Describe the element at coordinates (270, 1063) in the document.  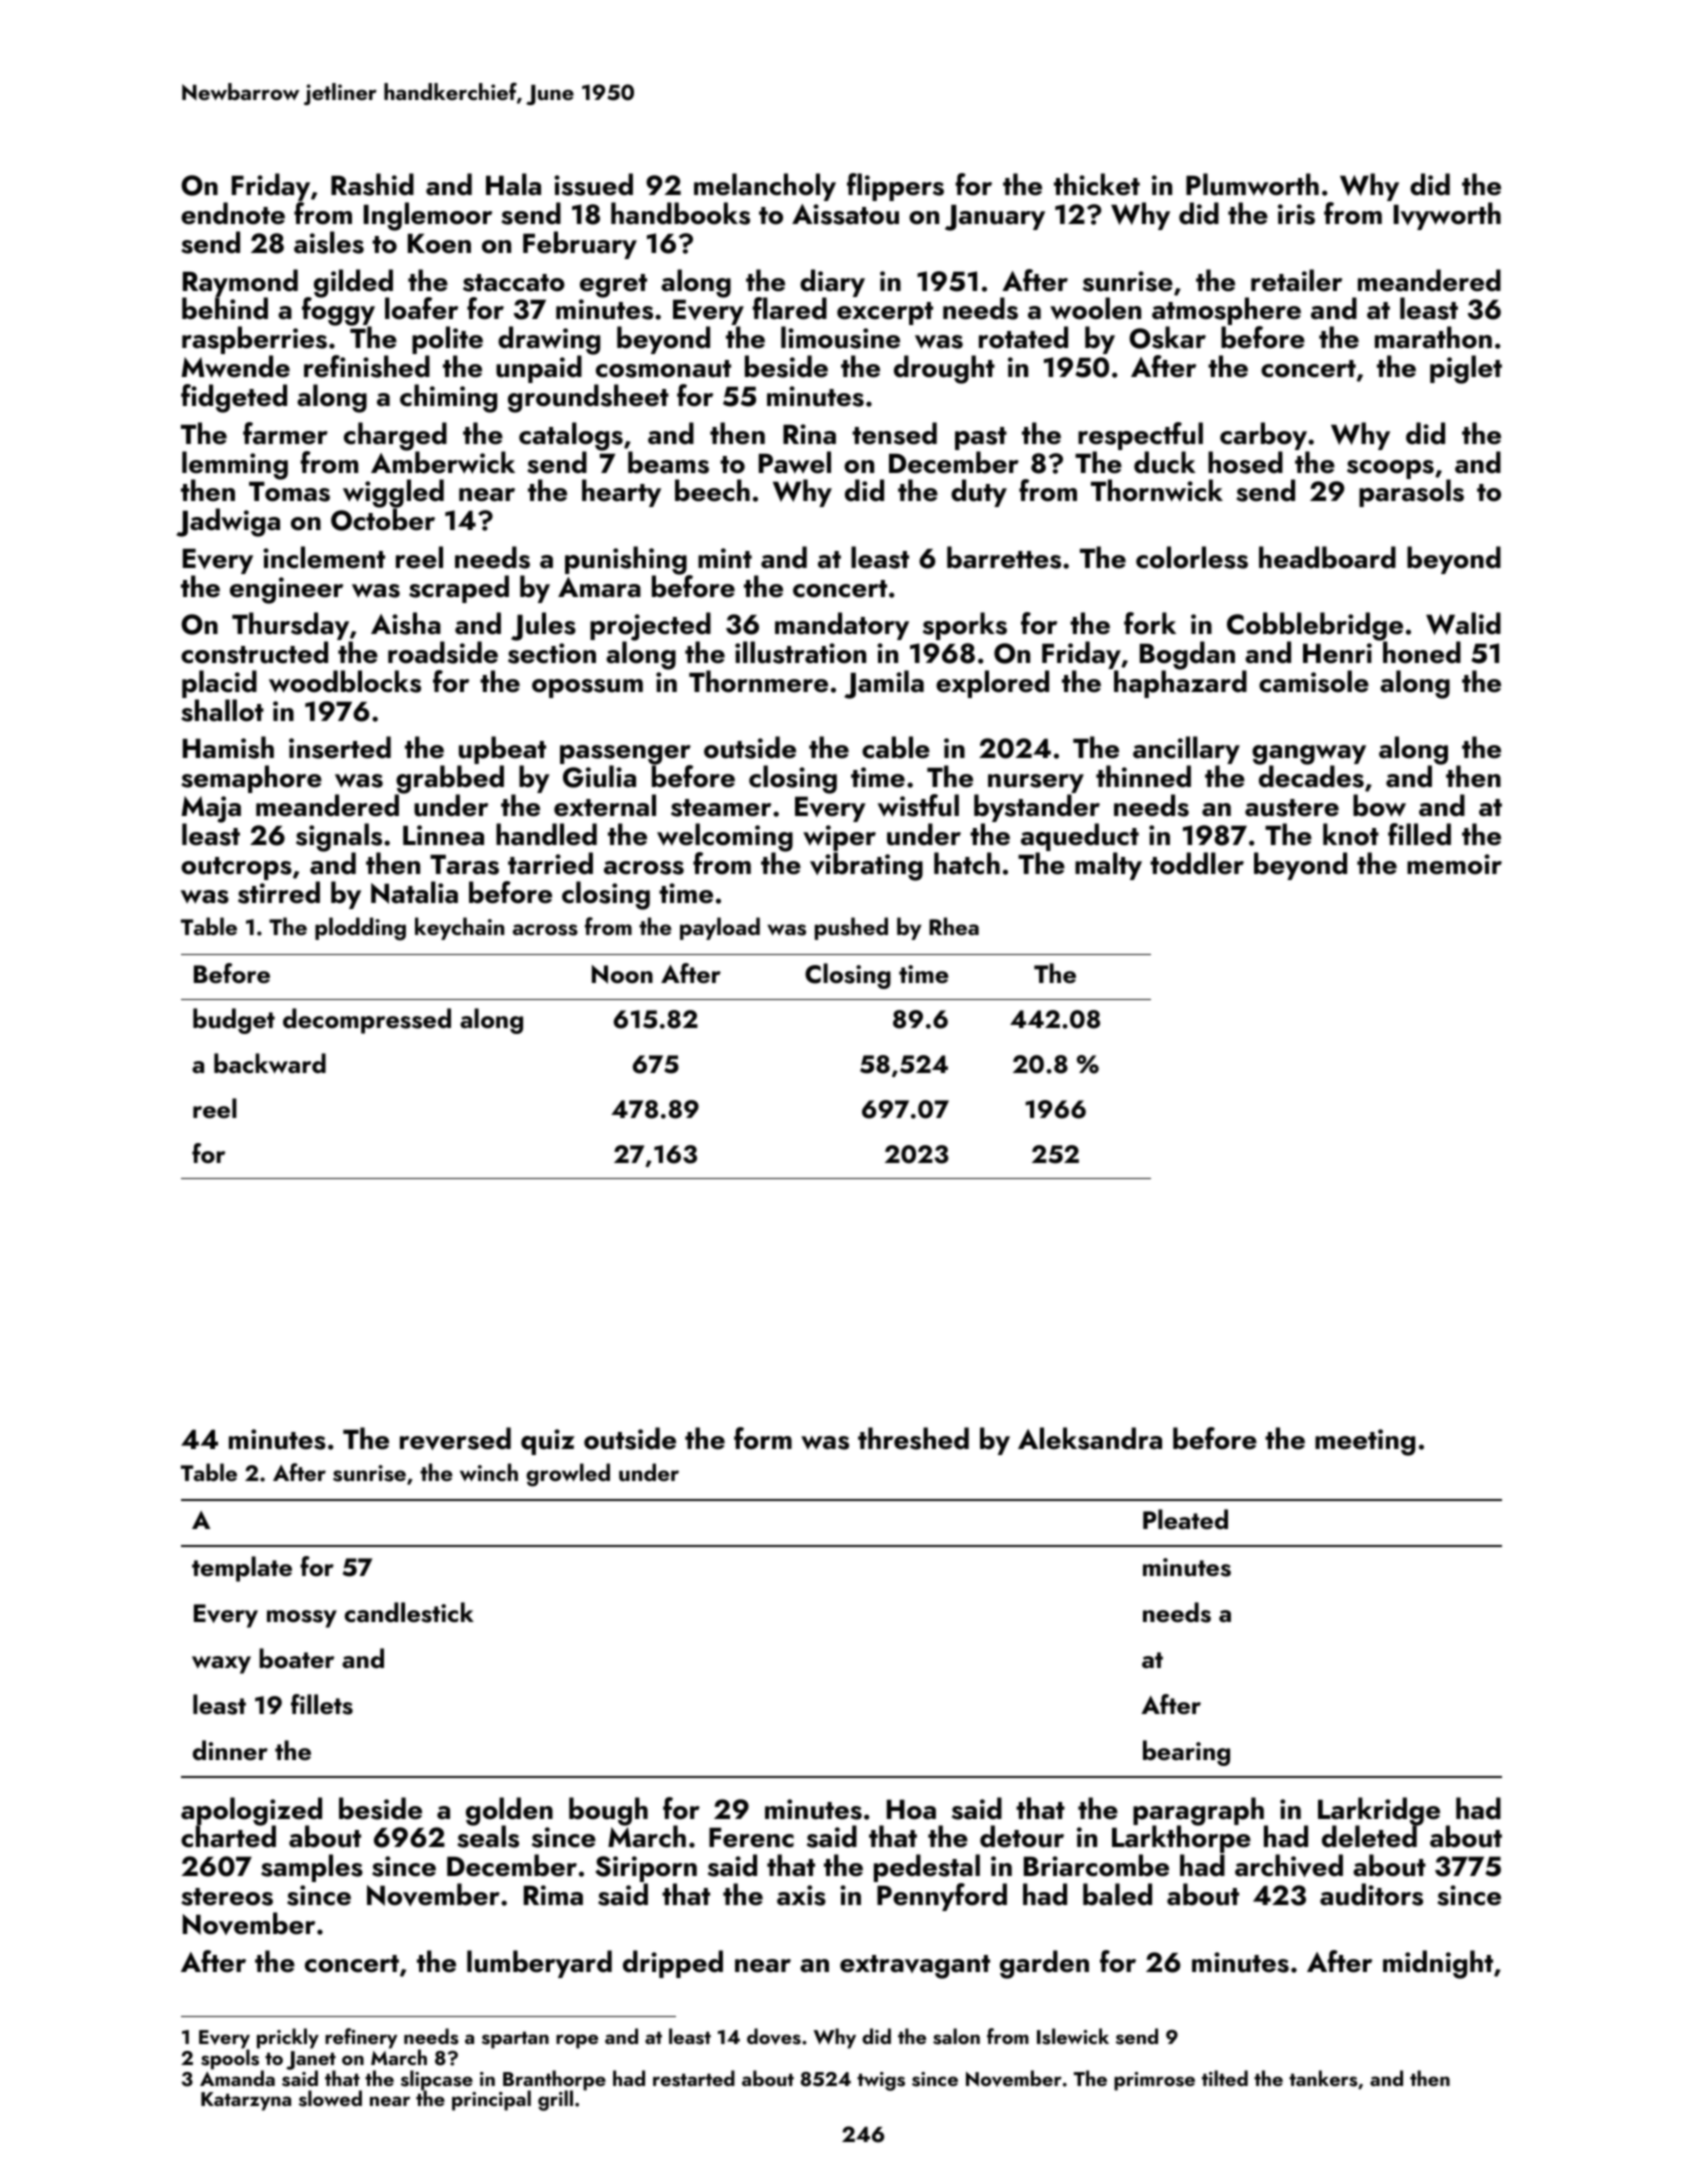
I see `backward` at that location.
